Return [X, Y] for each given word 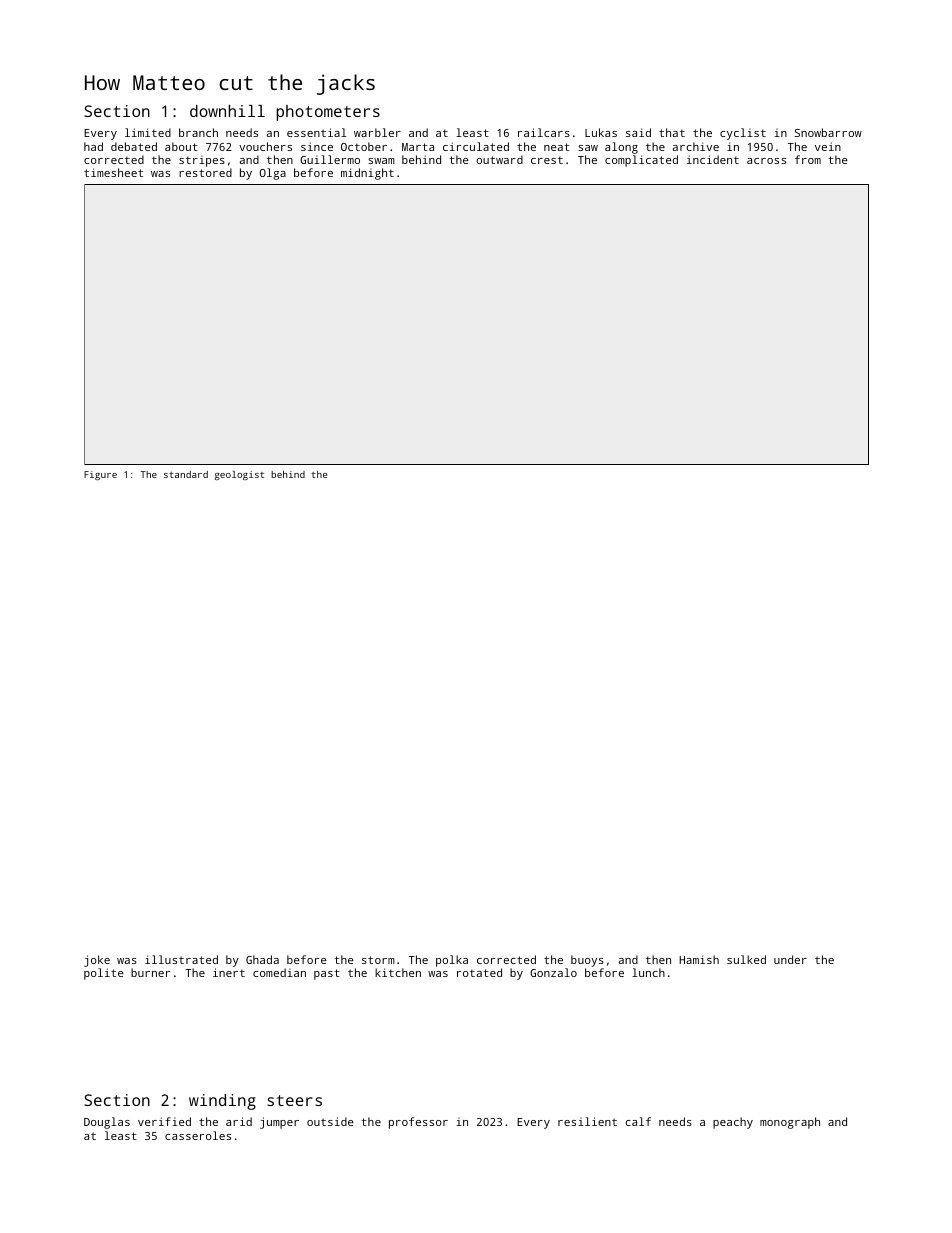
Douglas [107, 1123]
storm [378, 960]
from [808, 159]
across [766, 161]
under [790, 959]
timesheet [113, 172]
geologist [239, 475]
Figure [100, 475]
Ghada [262, 959]
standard [186, 474]
